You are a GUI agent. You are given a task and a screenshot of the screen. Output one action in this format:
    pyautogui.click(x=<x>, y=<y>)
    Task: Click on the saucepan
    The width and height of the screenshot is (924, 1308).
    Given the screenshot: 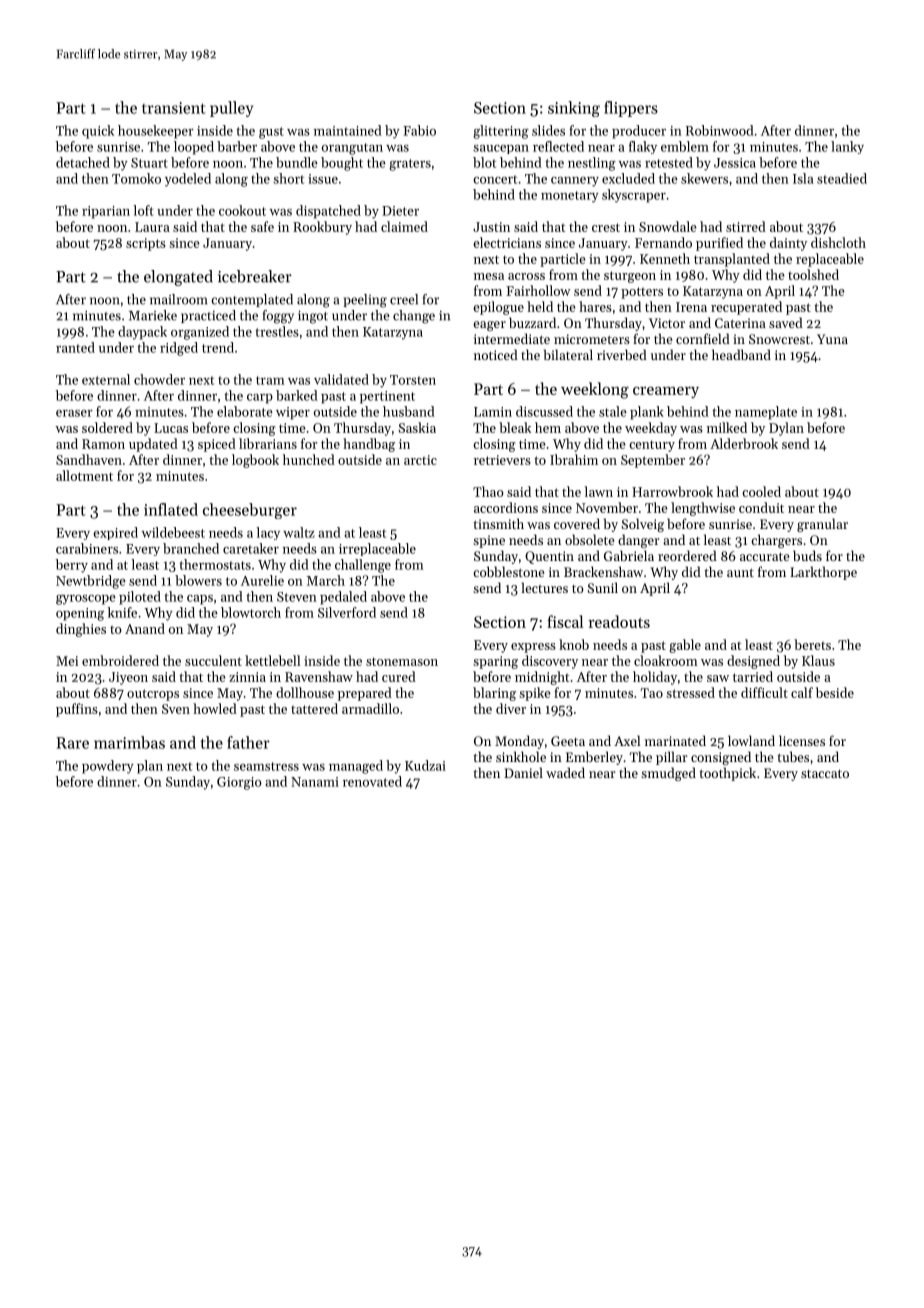 What is the action you would take?
    pyautogui.click(x=501, y=149)
